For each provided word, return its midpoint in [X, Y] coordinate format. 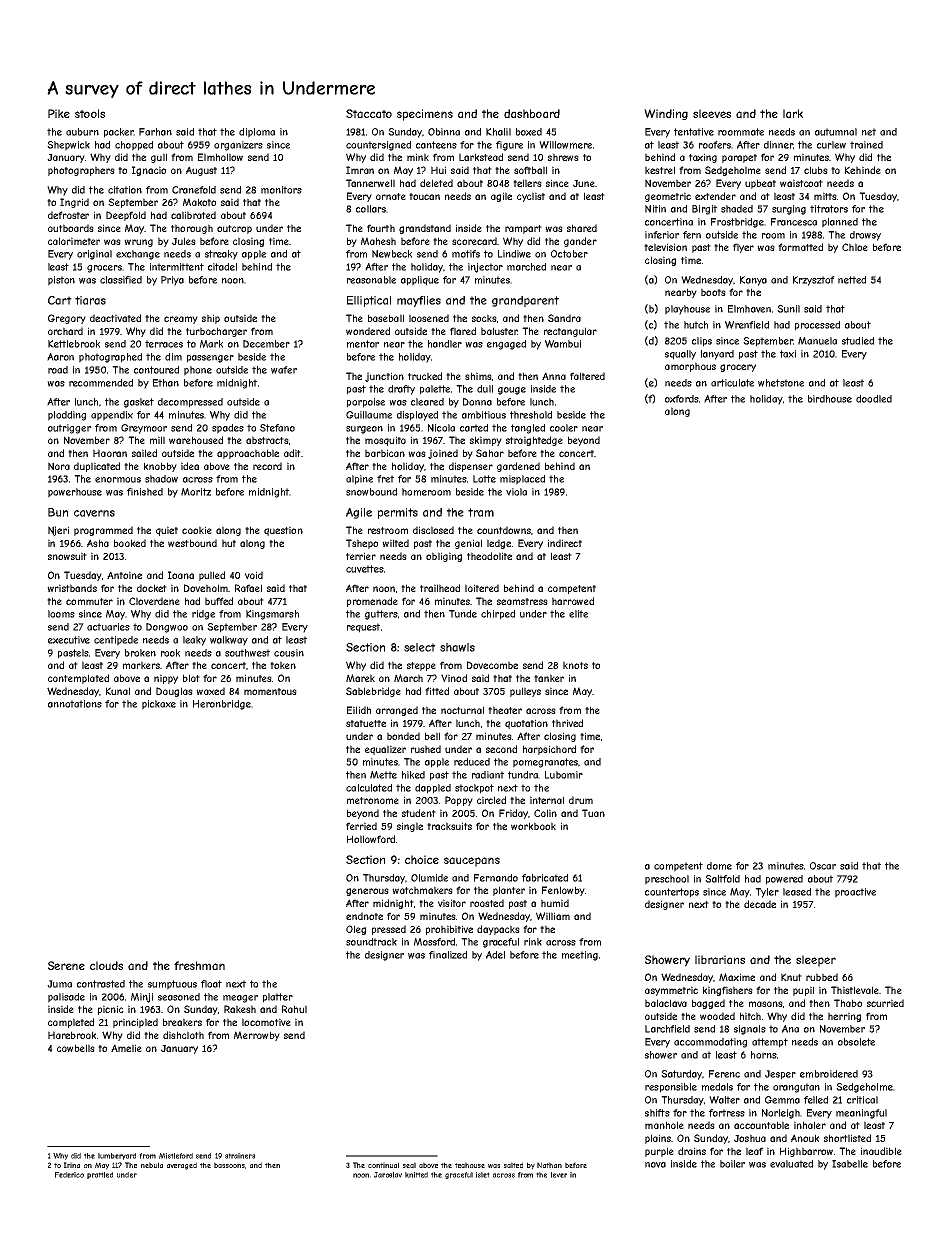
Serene [66, 965]
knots [575, 665]
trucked [425, 376]
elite [578, 614]
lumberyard [117, 1156]
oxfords [682, 399]
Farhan [155, 132]
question [283, 531]
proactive [855, 893]
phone [198, 371]
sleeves [712, 113]
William [553, 916]
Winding [666, 114]
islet [483, 1175]
